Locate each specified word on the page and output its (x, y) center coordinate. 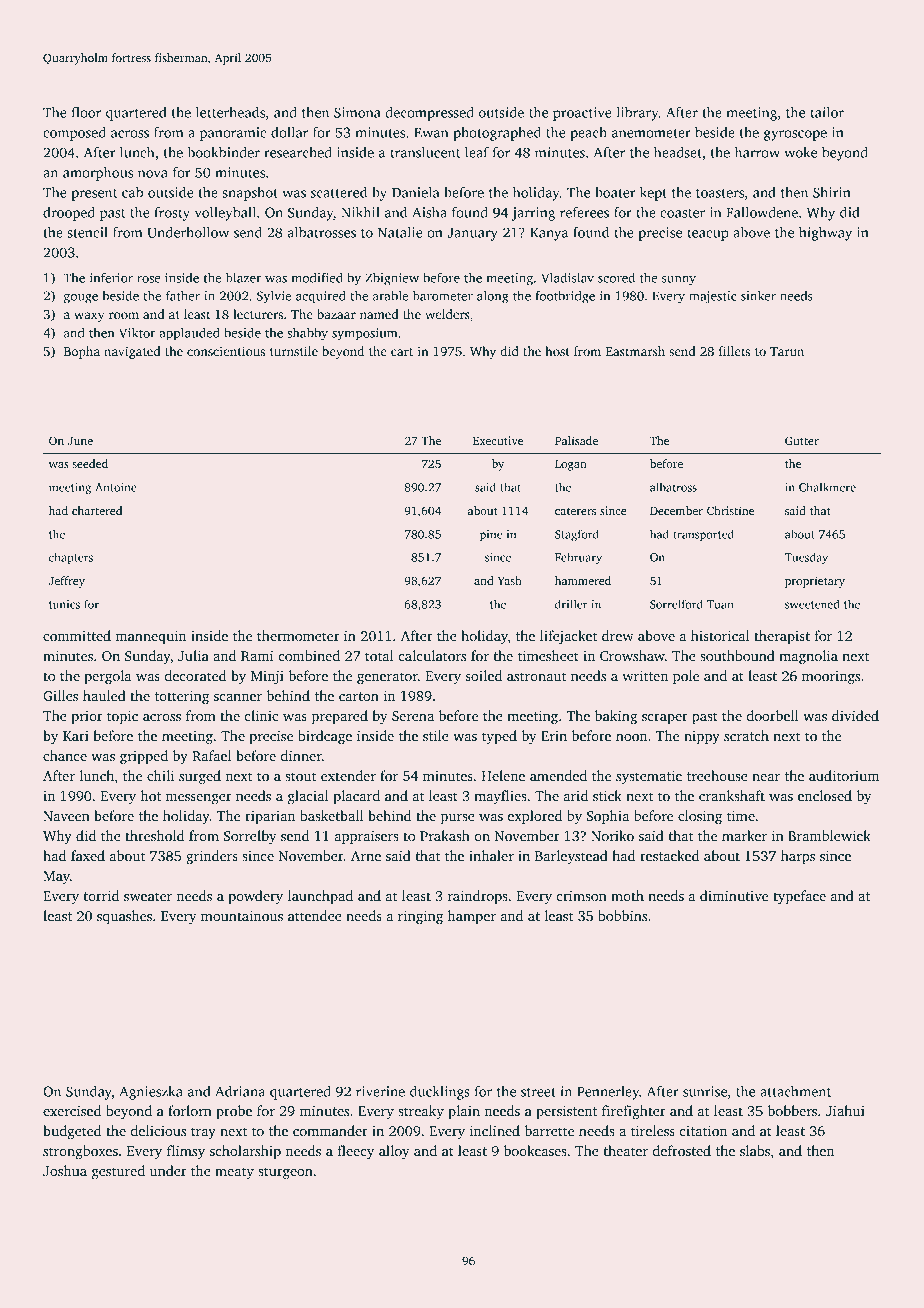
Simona (357, 112)
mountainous (242, 915)
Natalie (400, 232)
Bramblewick (829, 835)
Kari (76, 736)
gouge (81, 299)
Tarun (787, 351)
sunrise (705, 1091)
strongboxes (80, 1152)
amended (558, 775)
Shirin (832, 192)
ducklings (440, 1093)
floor (86, 112)
